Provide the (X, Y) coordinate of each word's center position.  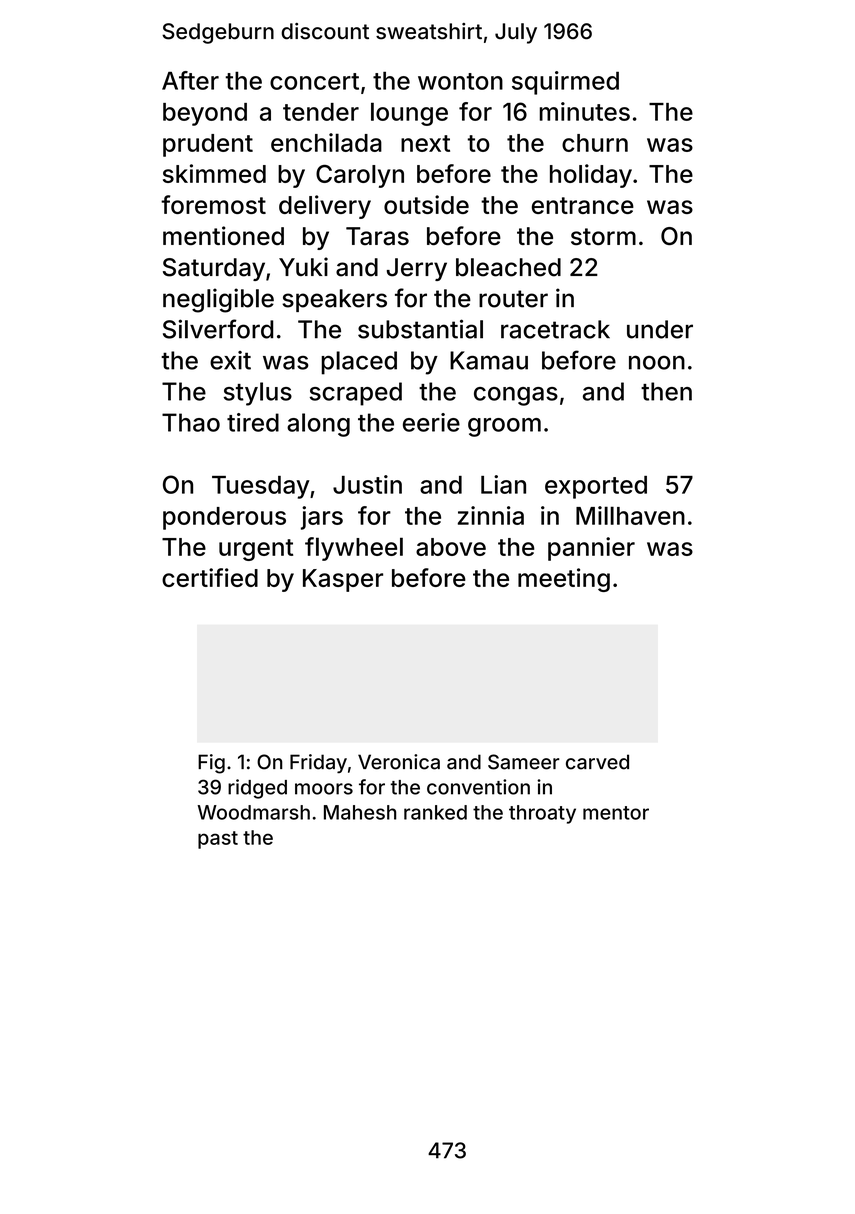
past (218, 840)
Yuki (303, 266)
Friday (318, 763)
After (190, 80)
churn (595, 143)
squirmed (565, 83)
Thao (191, 422)
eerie (431, 422)
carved (597, 762)
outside (426, 204)
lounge (409, 114)
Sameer (524, 762)
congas (516, 396)
